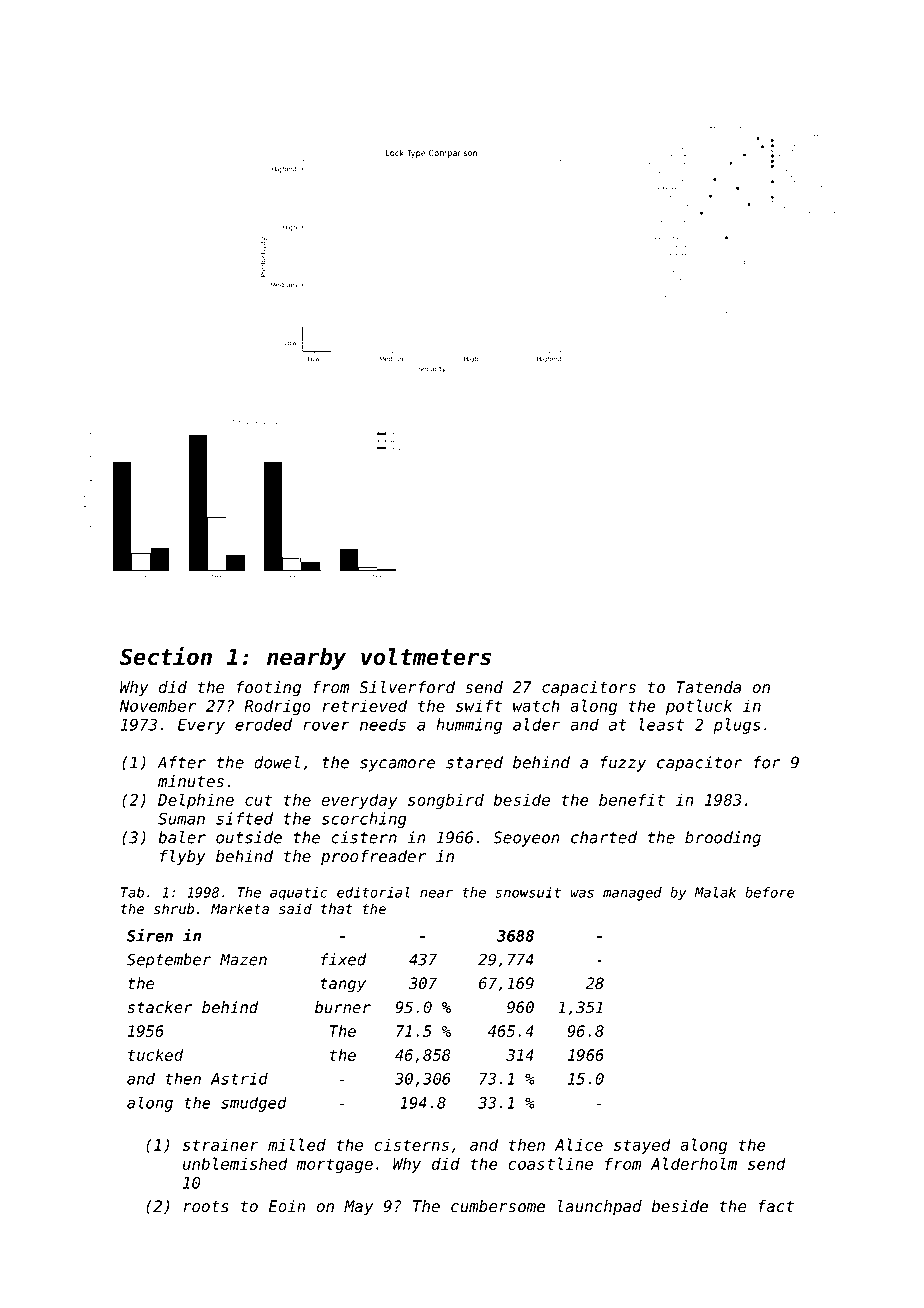 The image size is (924, 1308). I want to click on tucked, so click(155, 1055).
